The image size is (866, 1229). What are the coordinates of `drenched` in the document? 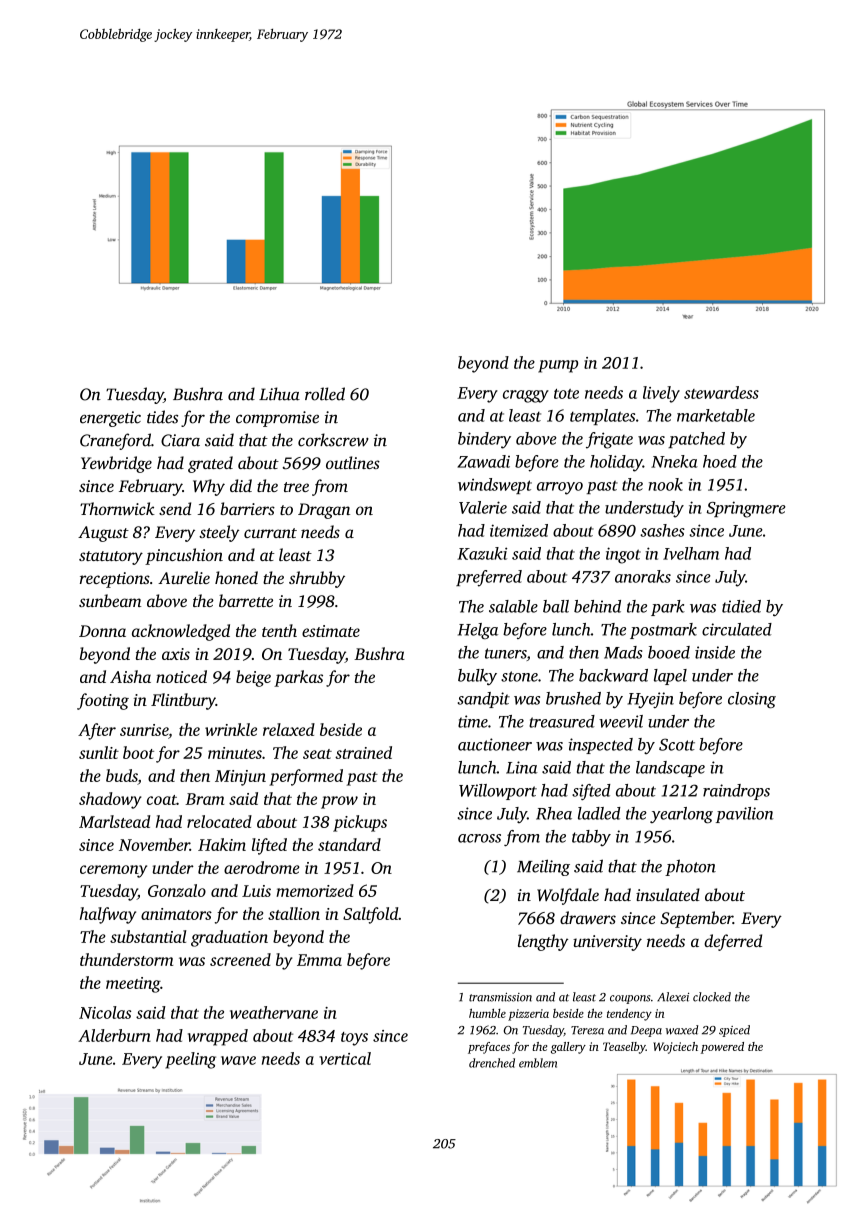 It's located at (492, 1063).
